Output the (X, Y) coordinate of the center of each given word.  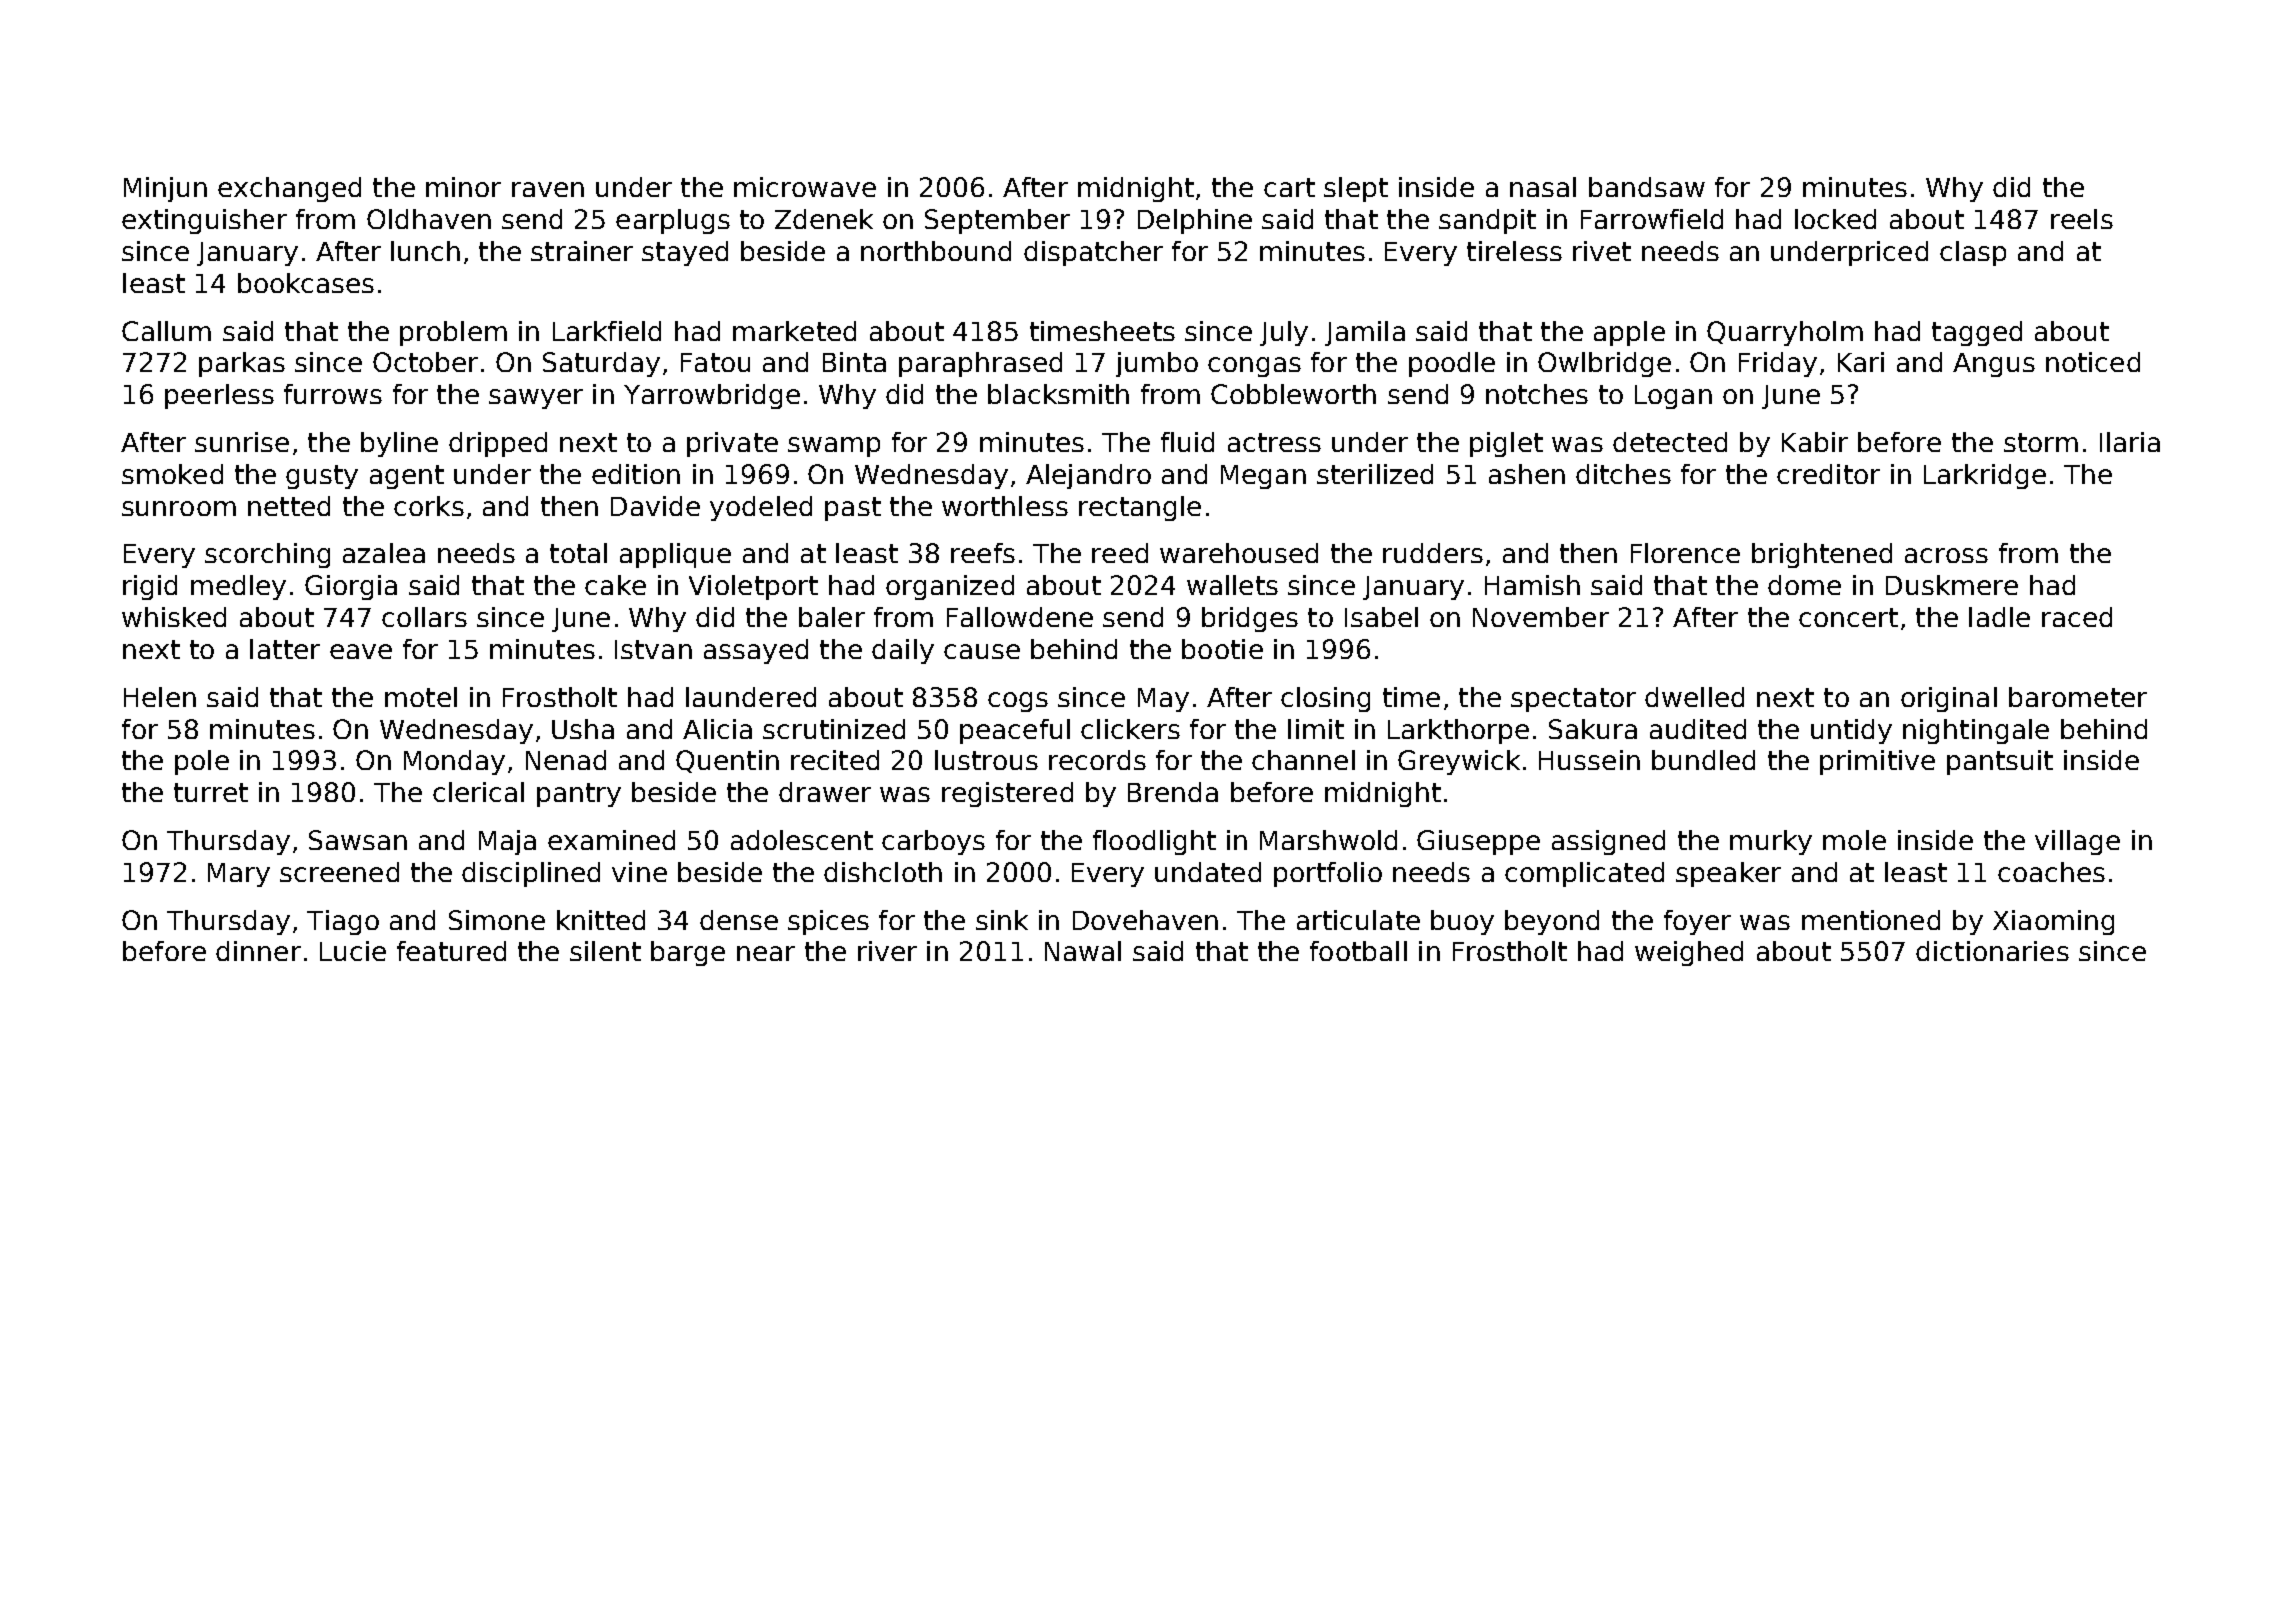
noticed (2093, 362)
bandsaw (1647, 187)
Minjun (165, 189)
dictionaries (1992, 951)
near (766, 953)
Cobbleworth (1293, 394)
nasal (1543, 187)
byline (399, 444)
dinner (258, 951)
